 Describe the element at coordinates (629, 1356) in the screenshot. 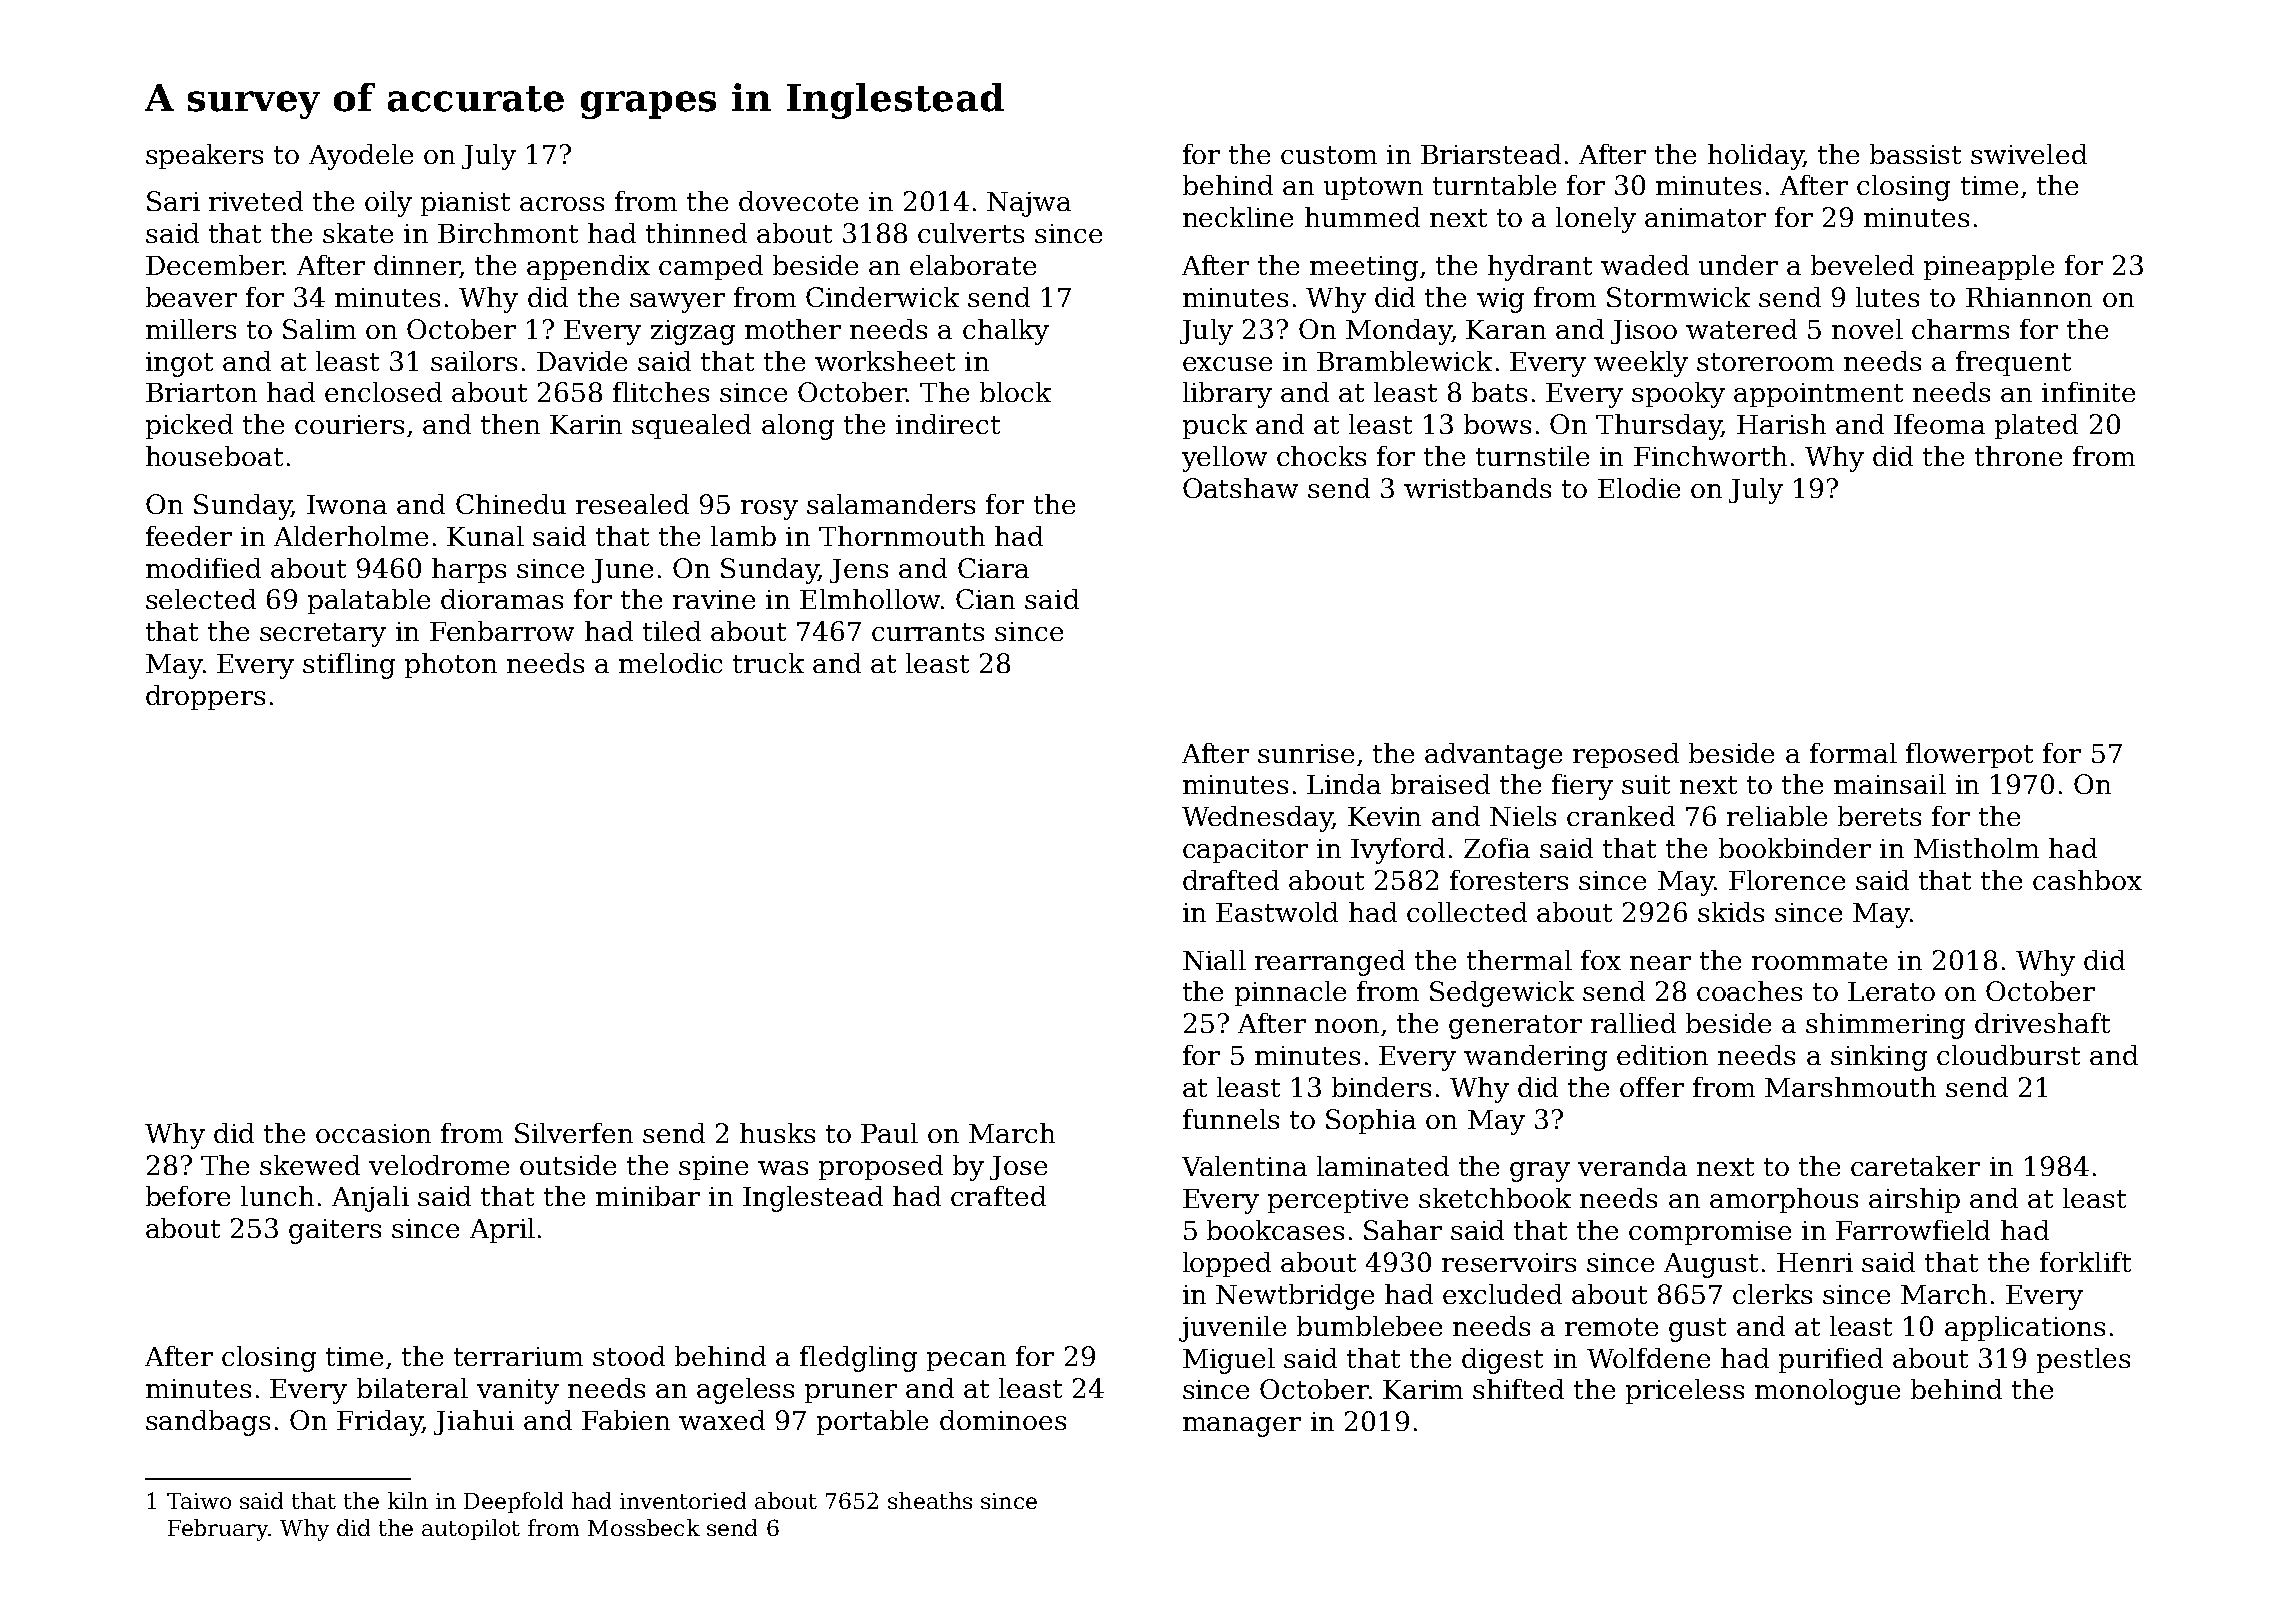

I see `stood` at that location.
